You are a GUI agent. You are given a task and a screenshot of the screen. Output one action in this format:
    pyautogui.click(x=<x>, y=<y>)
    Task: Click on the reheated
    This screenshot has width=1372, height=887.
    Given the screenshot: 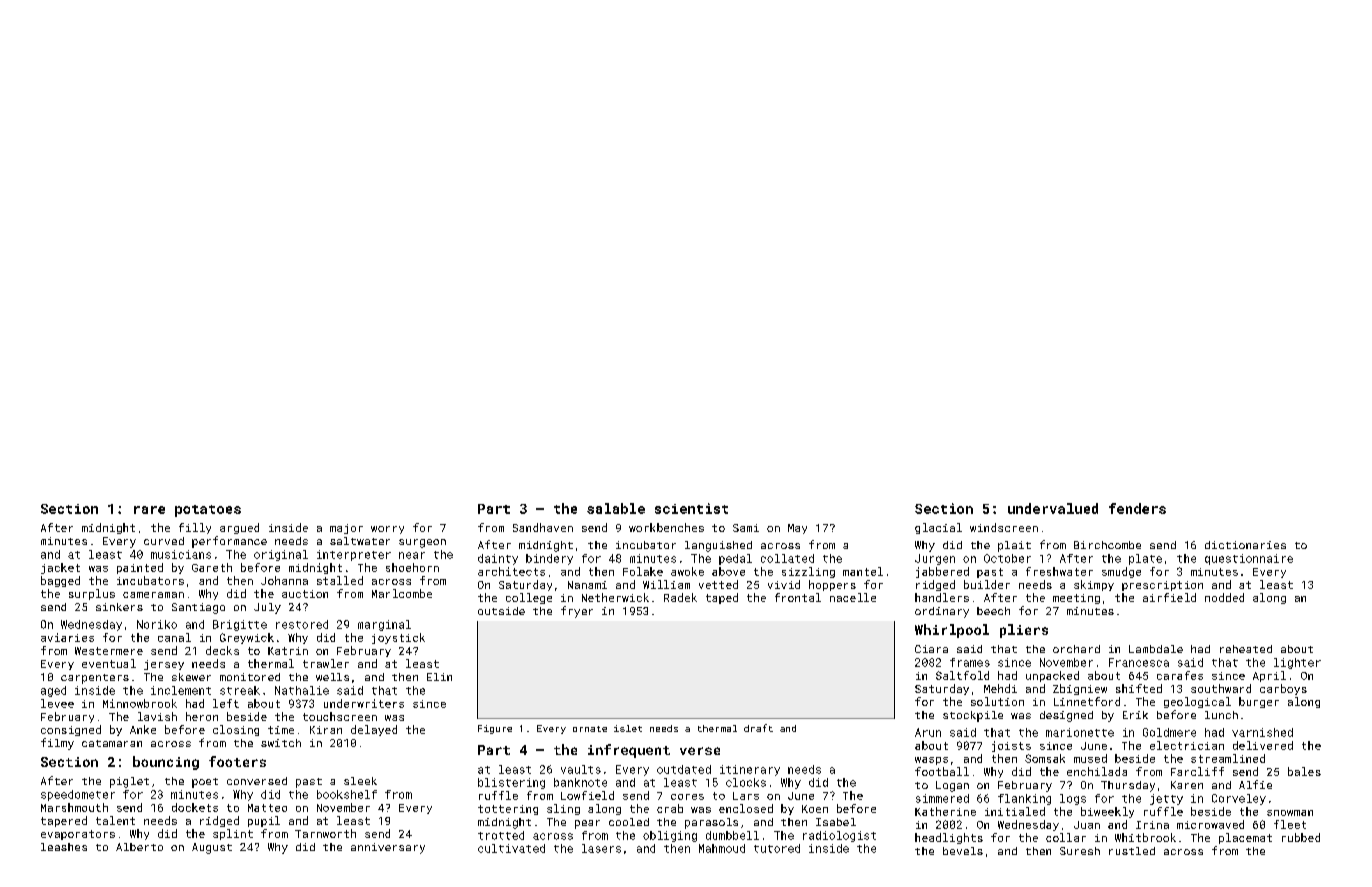 What is the action you would take?
    pyautogui.click(x=1246, y=649)
